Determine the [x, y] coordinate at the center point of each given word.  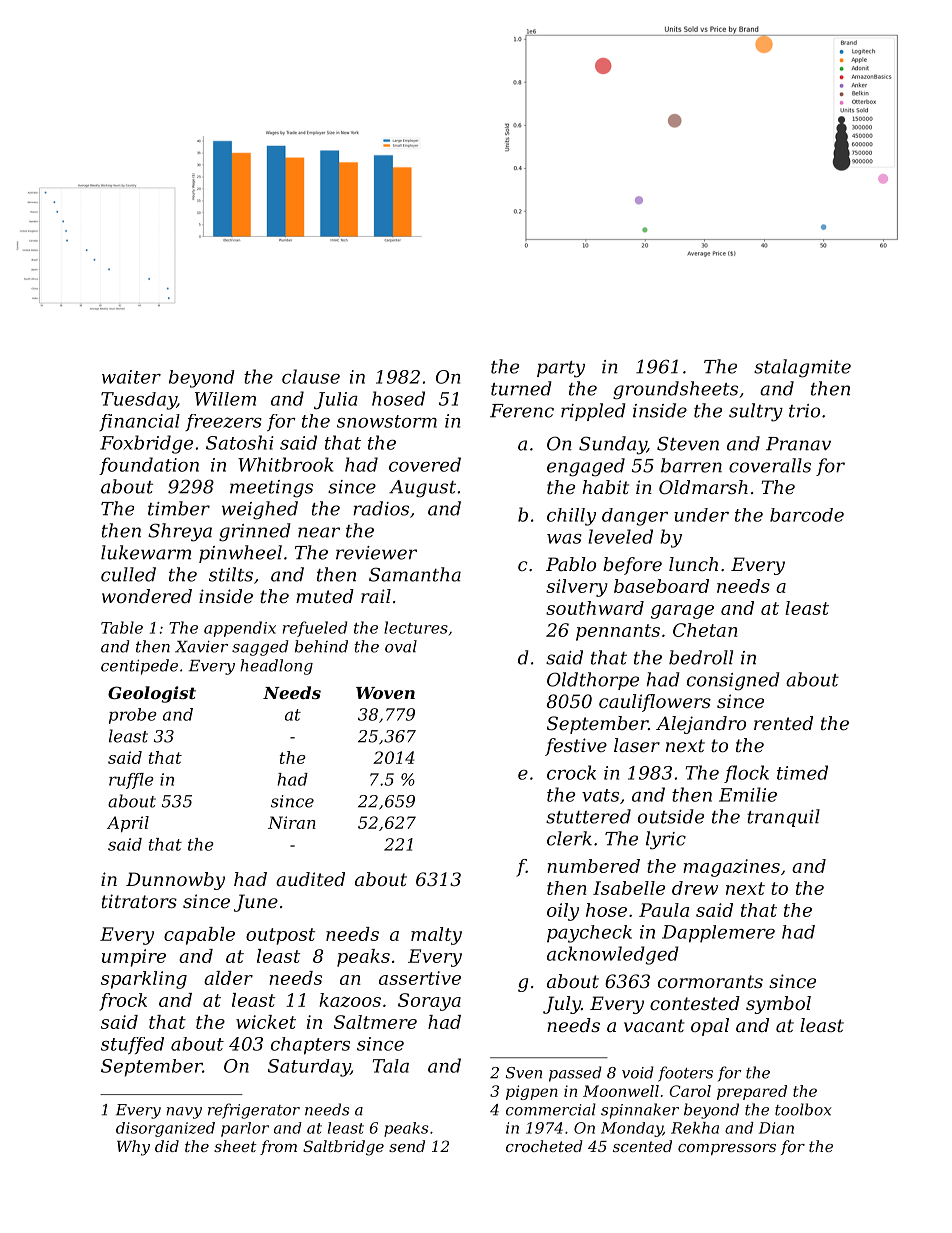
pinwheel [240, 554]
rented [783, 723]
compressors [727, 1149]
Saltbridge [343, 1148]
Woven [385, 693]
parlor [245, 1129]
